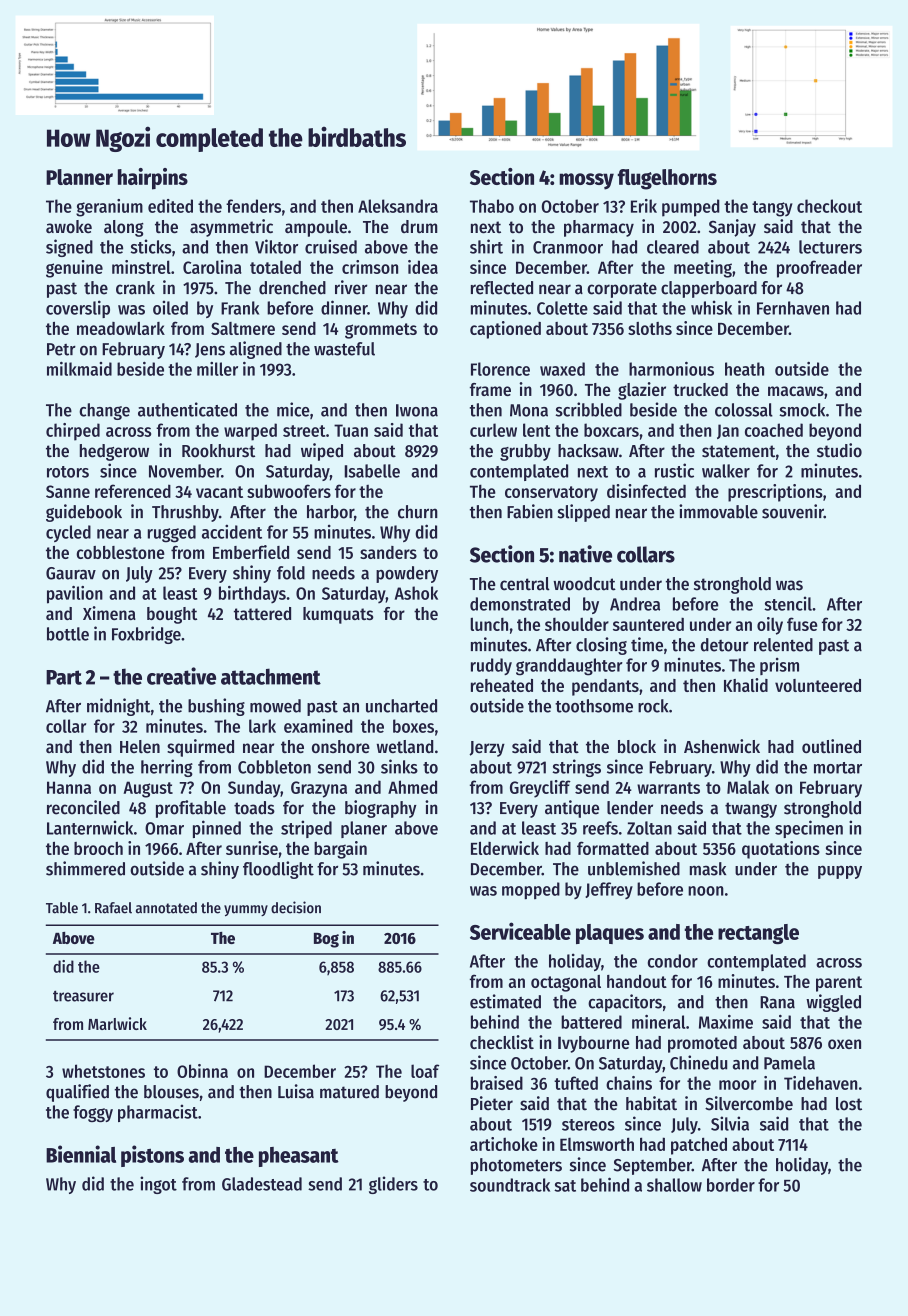  What do you see at coordinates (520, 604) in the image?
I see `demonstrated` at bounding box center [520, 604].
